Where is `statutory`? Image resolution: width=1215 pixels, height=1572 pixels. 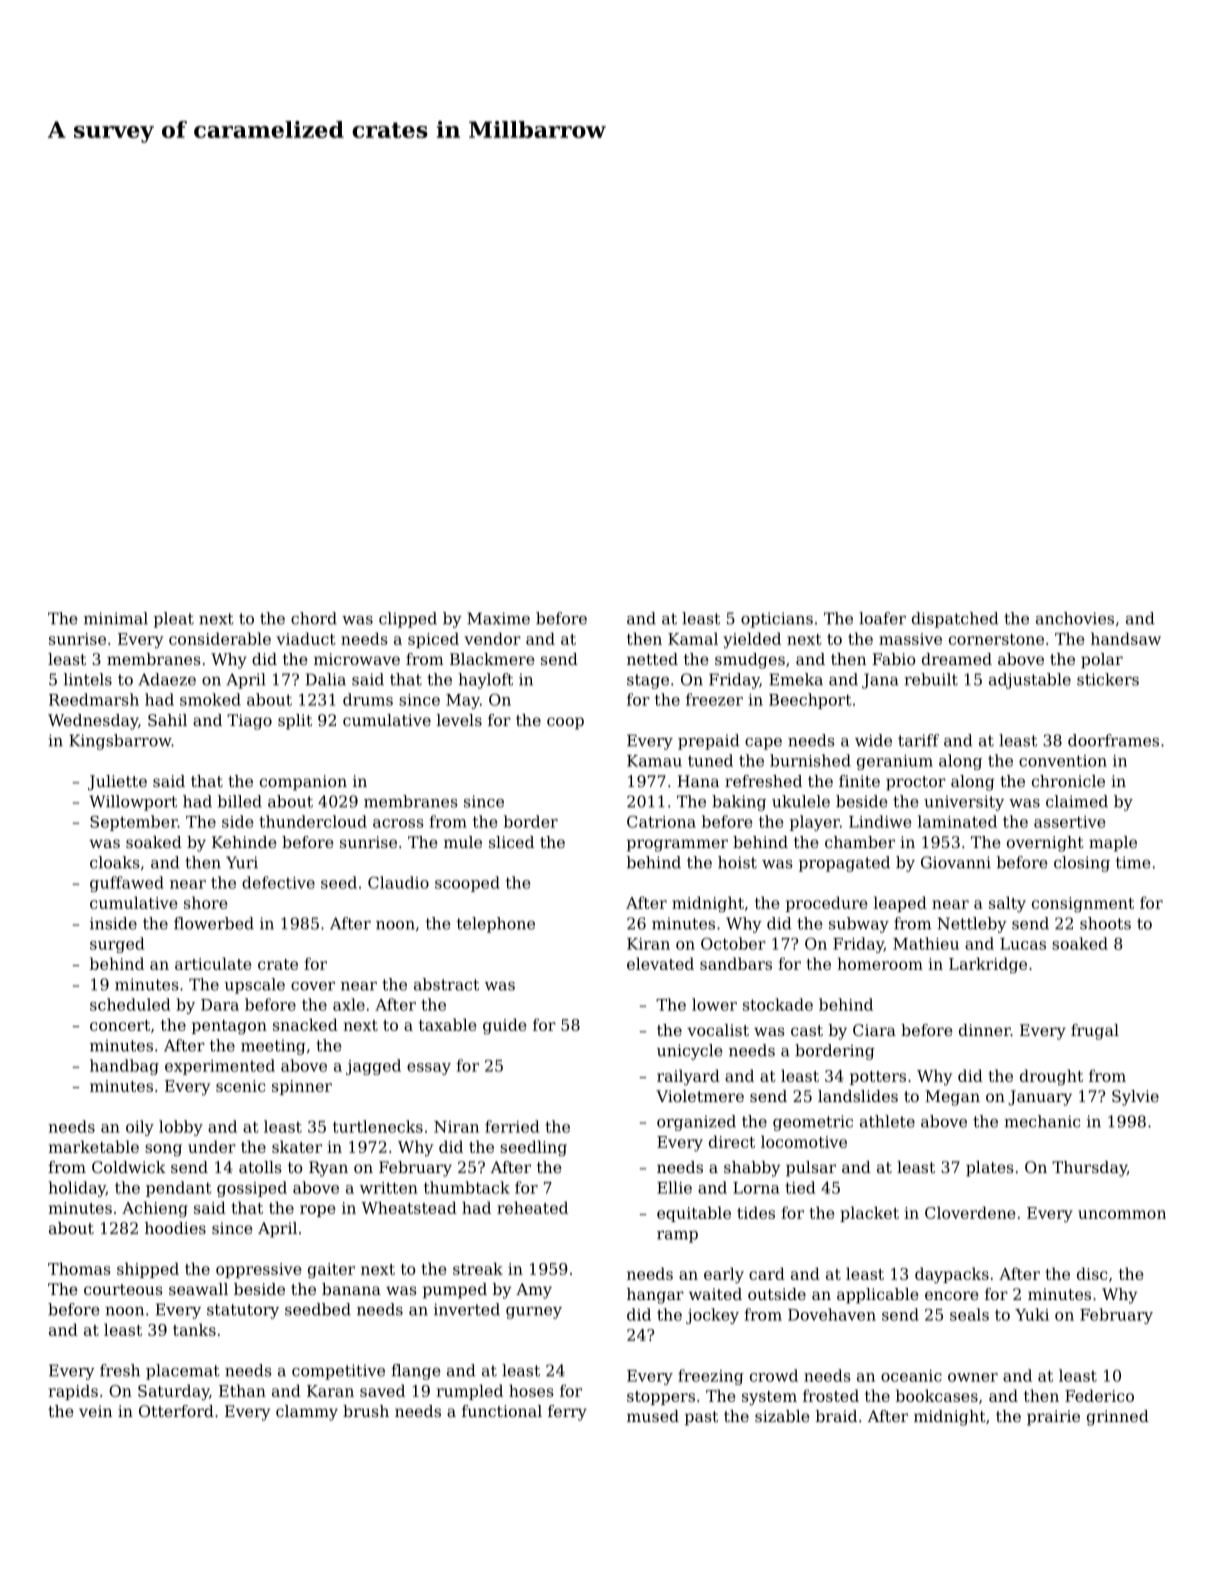 statutory is located at coordinates (243, 1311).
